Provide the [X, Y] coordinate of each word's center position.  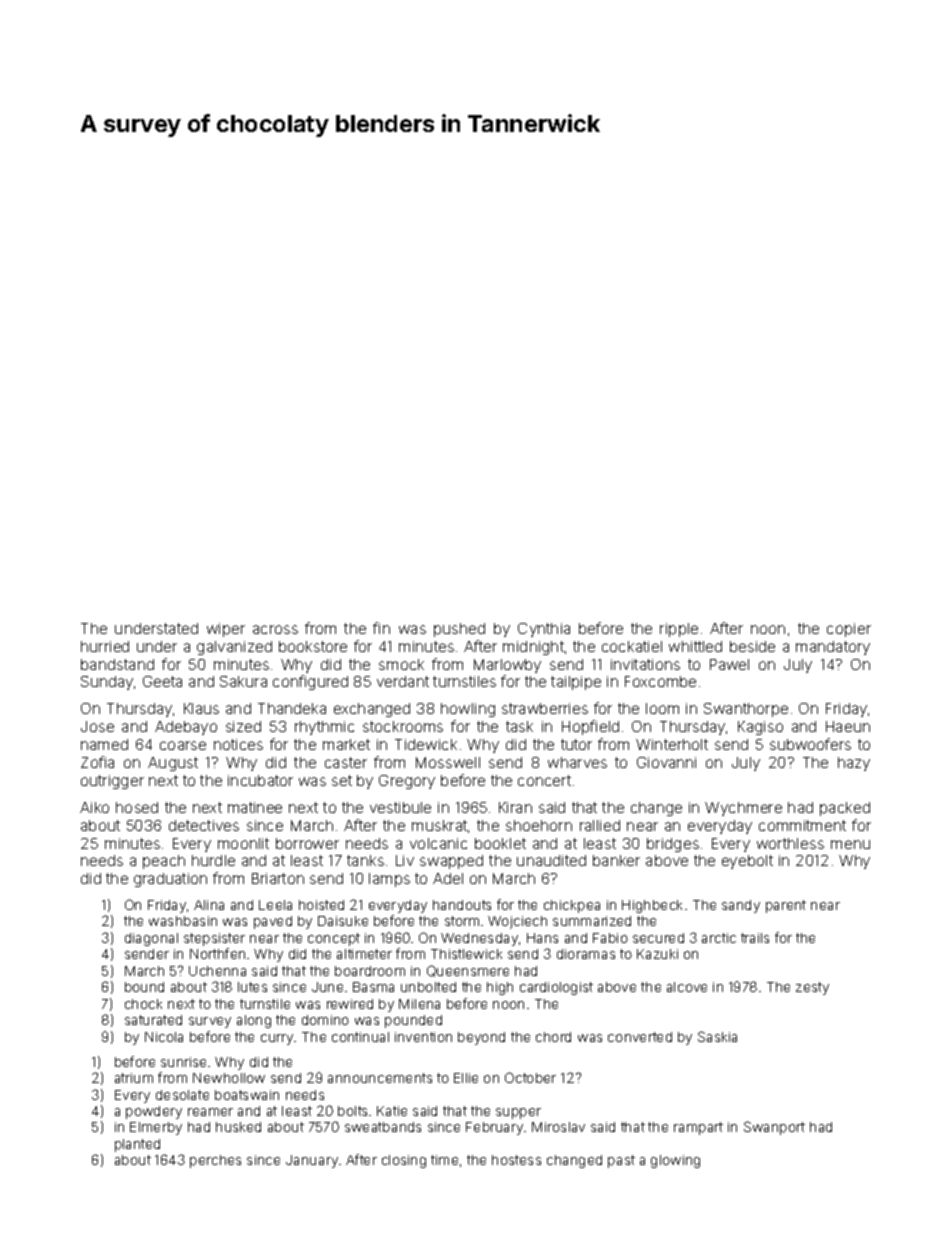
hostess [516, 1160]
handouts [462, 905]
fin [381, 628]
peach [164, 862]
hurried [105, 646]
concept [334, 939]
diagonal [151, 939]
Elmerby [156, 1128]
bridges [673, 845]
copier [849, 630]
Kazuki [657, 954]
